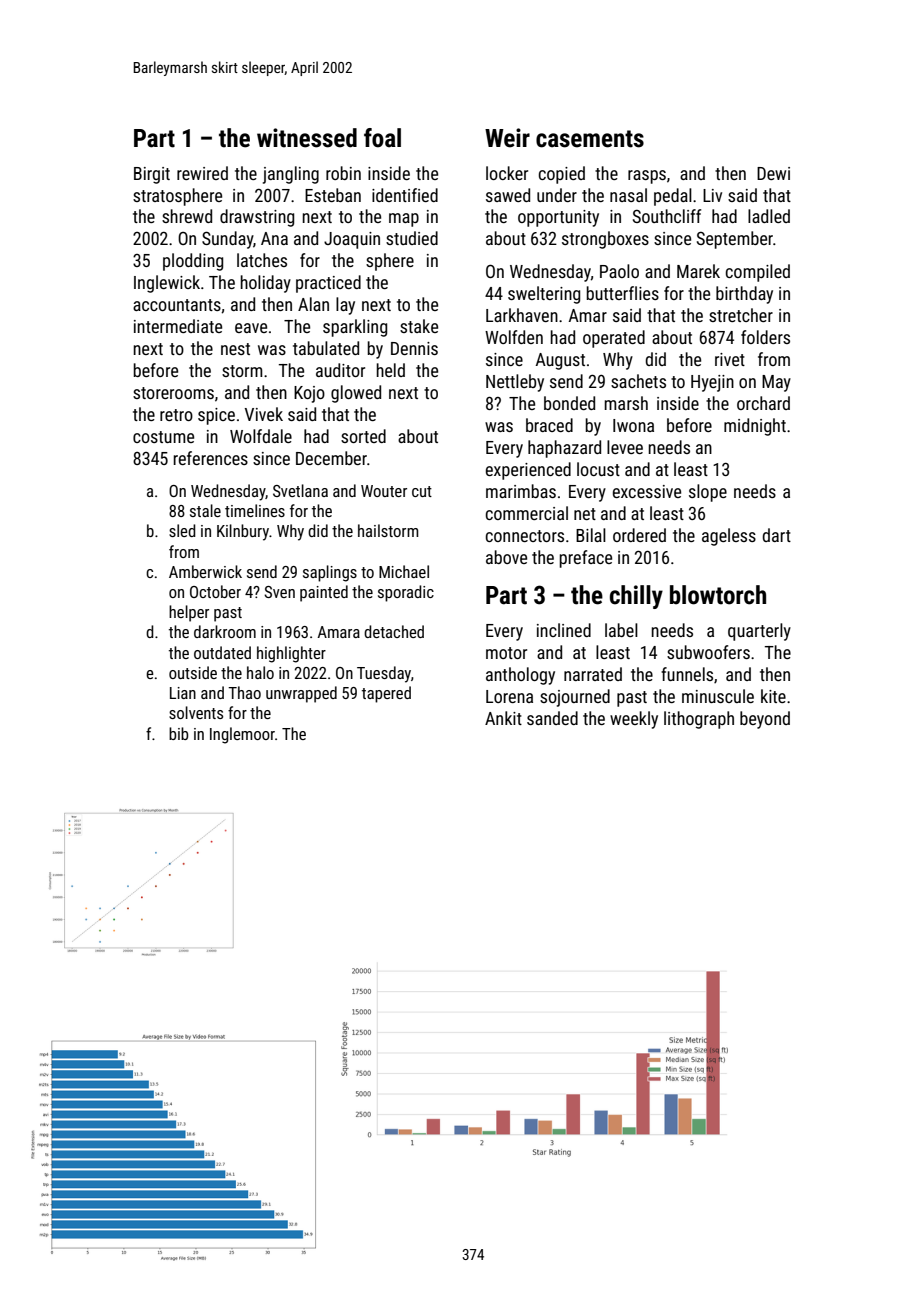 This document has height=1311, width=924. I want to click on studied, so click(412, 238).
